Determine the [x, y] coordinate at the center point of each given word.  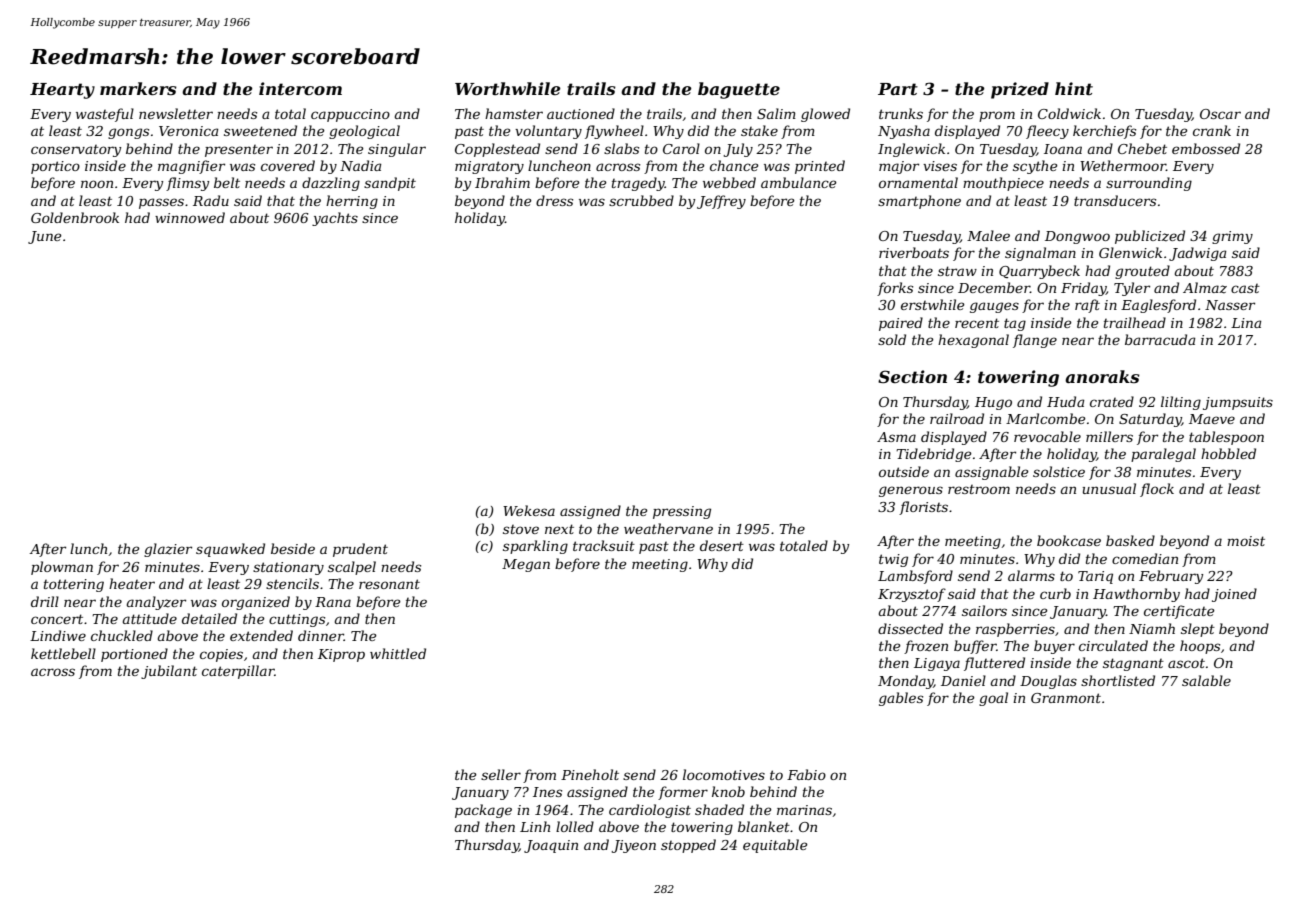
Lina [1246, 323]
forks [895, 289]
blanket [764, 826]
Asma [896, 437]
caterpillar [238, 672]
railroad [957, 418]
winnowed [190, 217]
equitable [775, 846]
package [483, 811]
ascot [1186, 663]
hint [1074, 88]
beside [293, 548]
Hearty [62, 91]
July [738, 150]
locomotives [724, 774]
